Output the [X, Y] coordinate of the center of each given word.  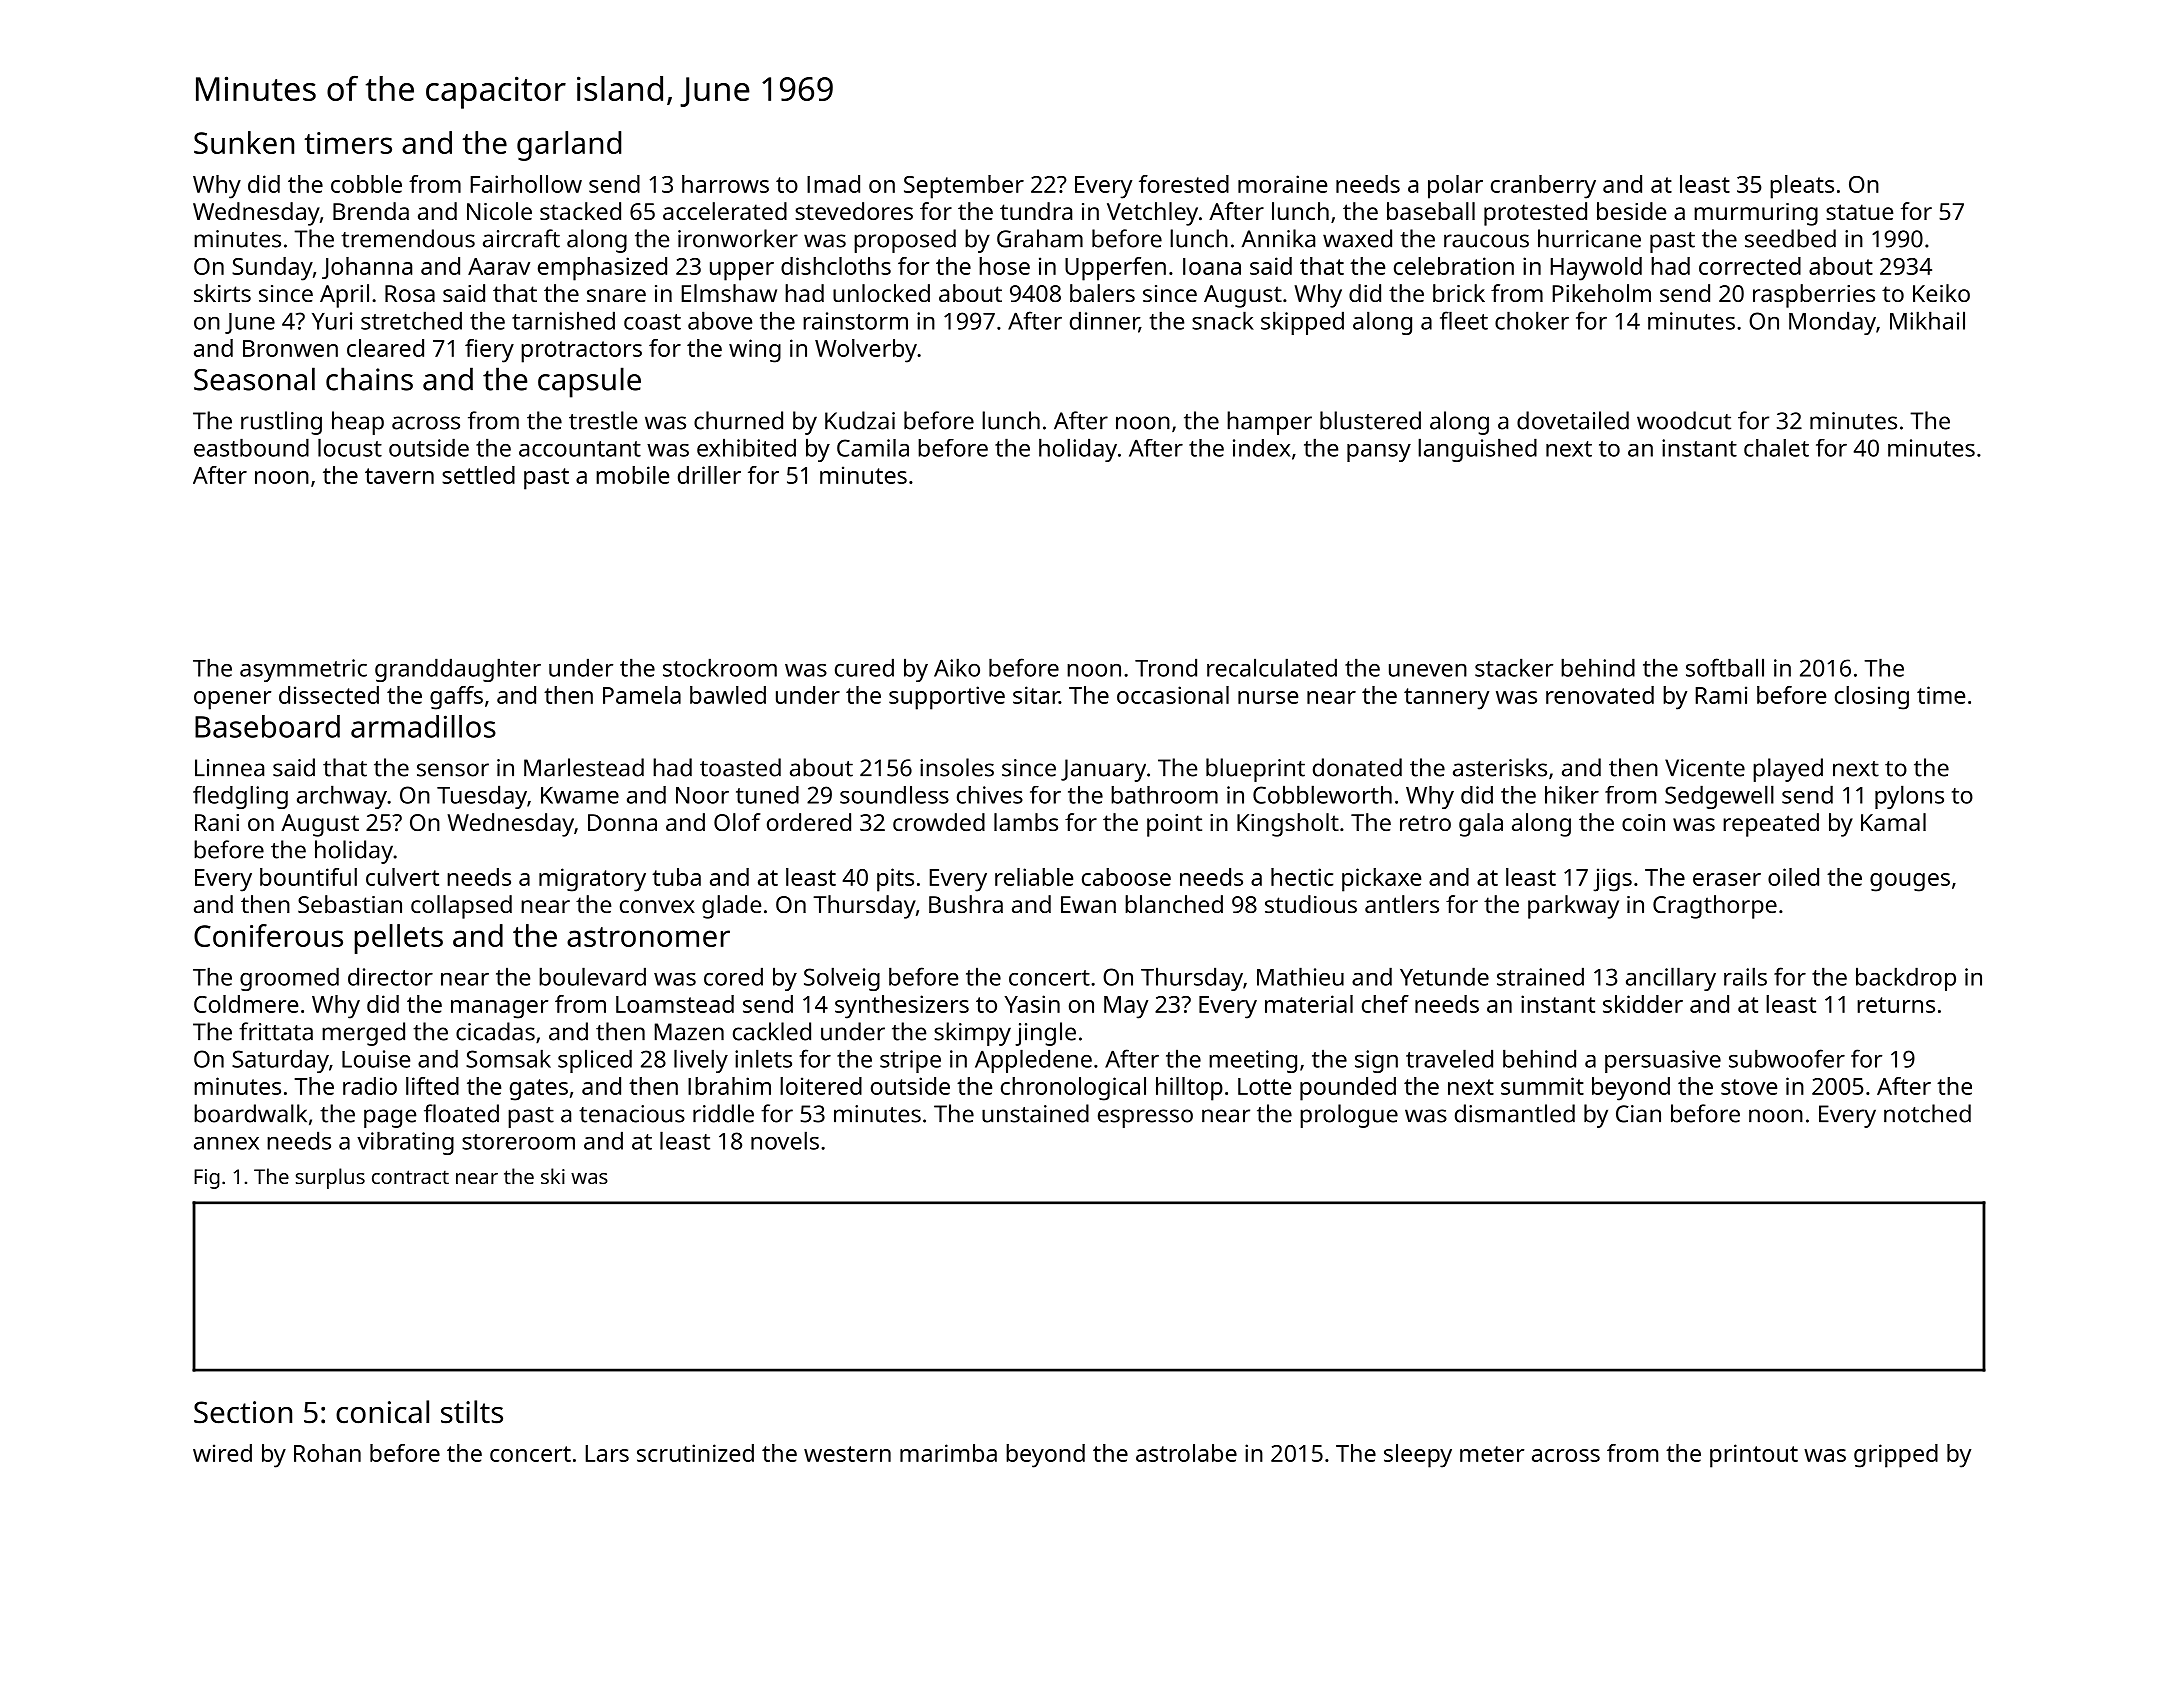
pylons [1909, 797]
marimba [948, 1453]
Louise [376, 1059]
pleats [1802, 187]
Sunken [244, 142]
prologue [1349, 1116]
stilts [472, 1412]
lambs [1026, 822]
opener [232, 700]
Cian [1638, 1114]
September [964, 187]
